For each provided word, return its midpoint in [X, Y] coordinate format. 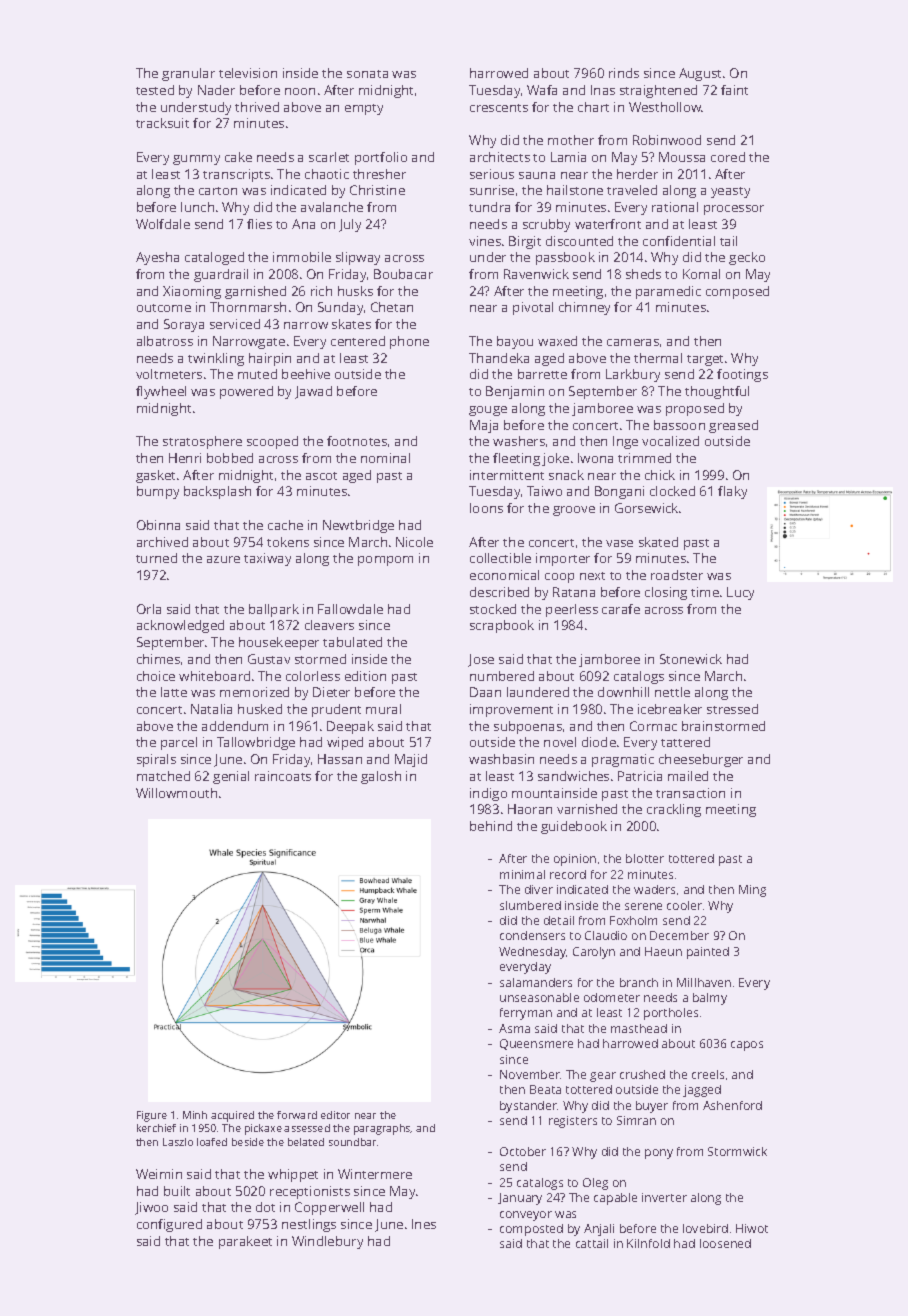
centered [358, 341]
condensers [532, 935]
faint [734, 90]
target [705, 360]
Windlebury [327, 1242]
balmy [710, 999]
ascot [321, 476]
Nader [216, 90]
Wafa [542, 90]
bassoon [679, 425]
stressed [732, 709]
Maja [484, 426]
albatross [165, 341]
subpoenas [528, 727]
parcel [179, 743]
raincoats [283, 776]
